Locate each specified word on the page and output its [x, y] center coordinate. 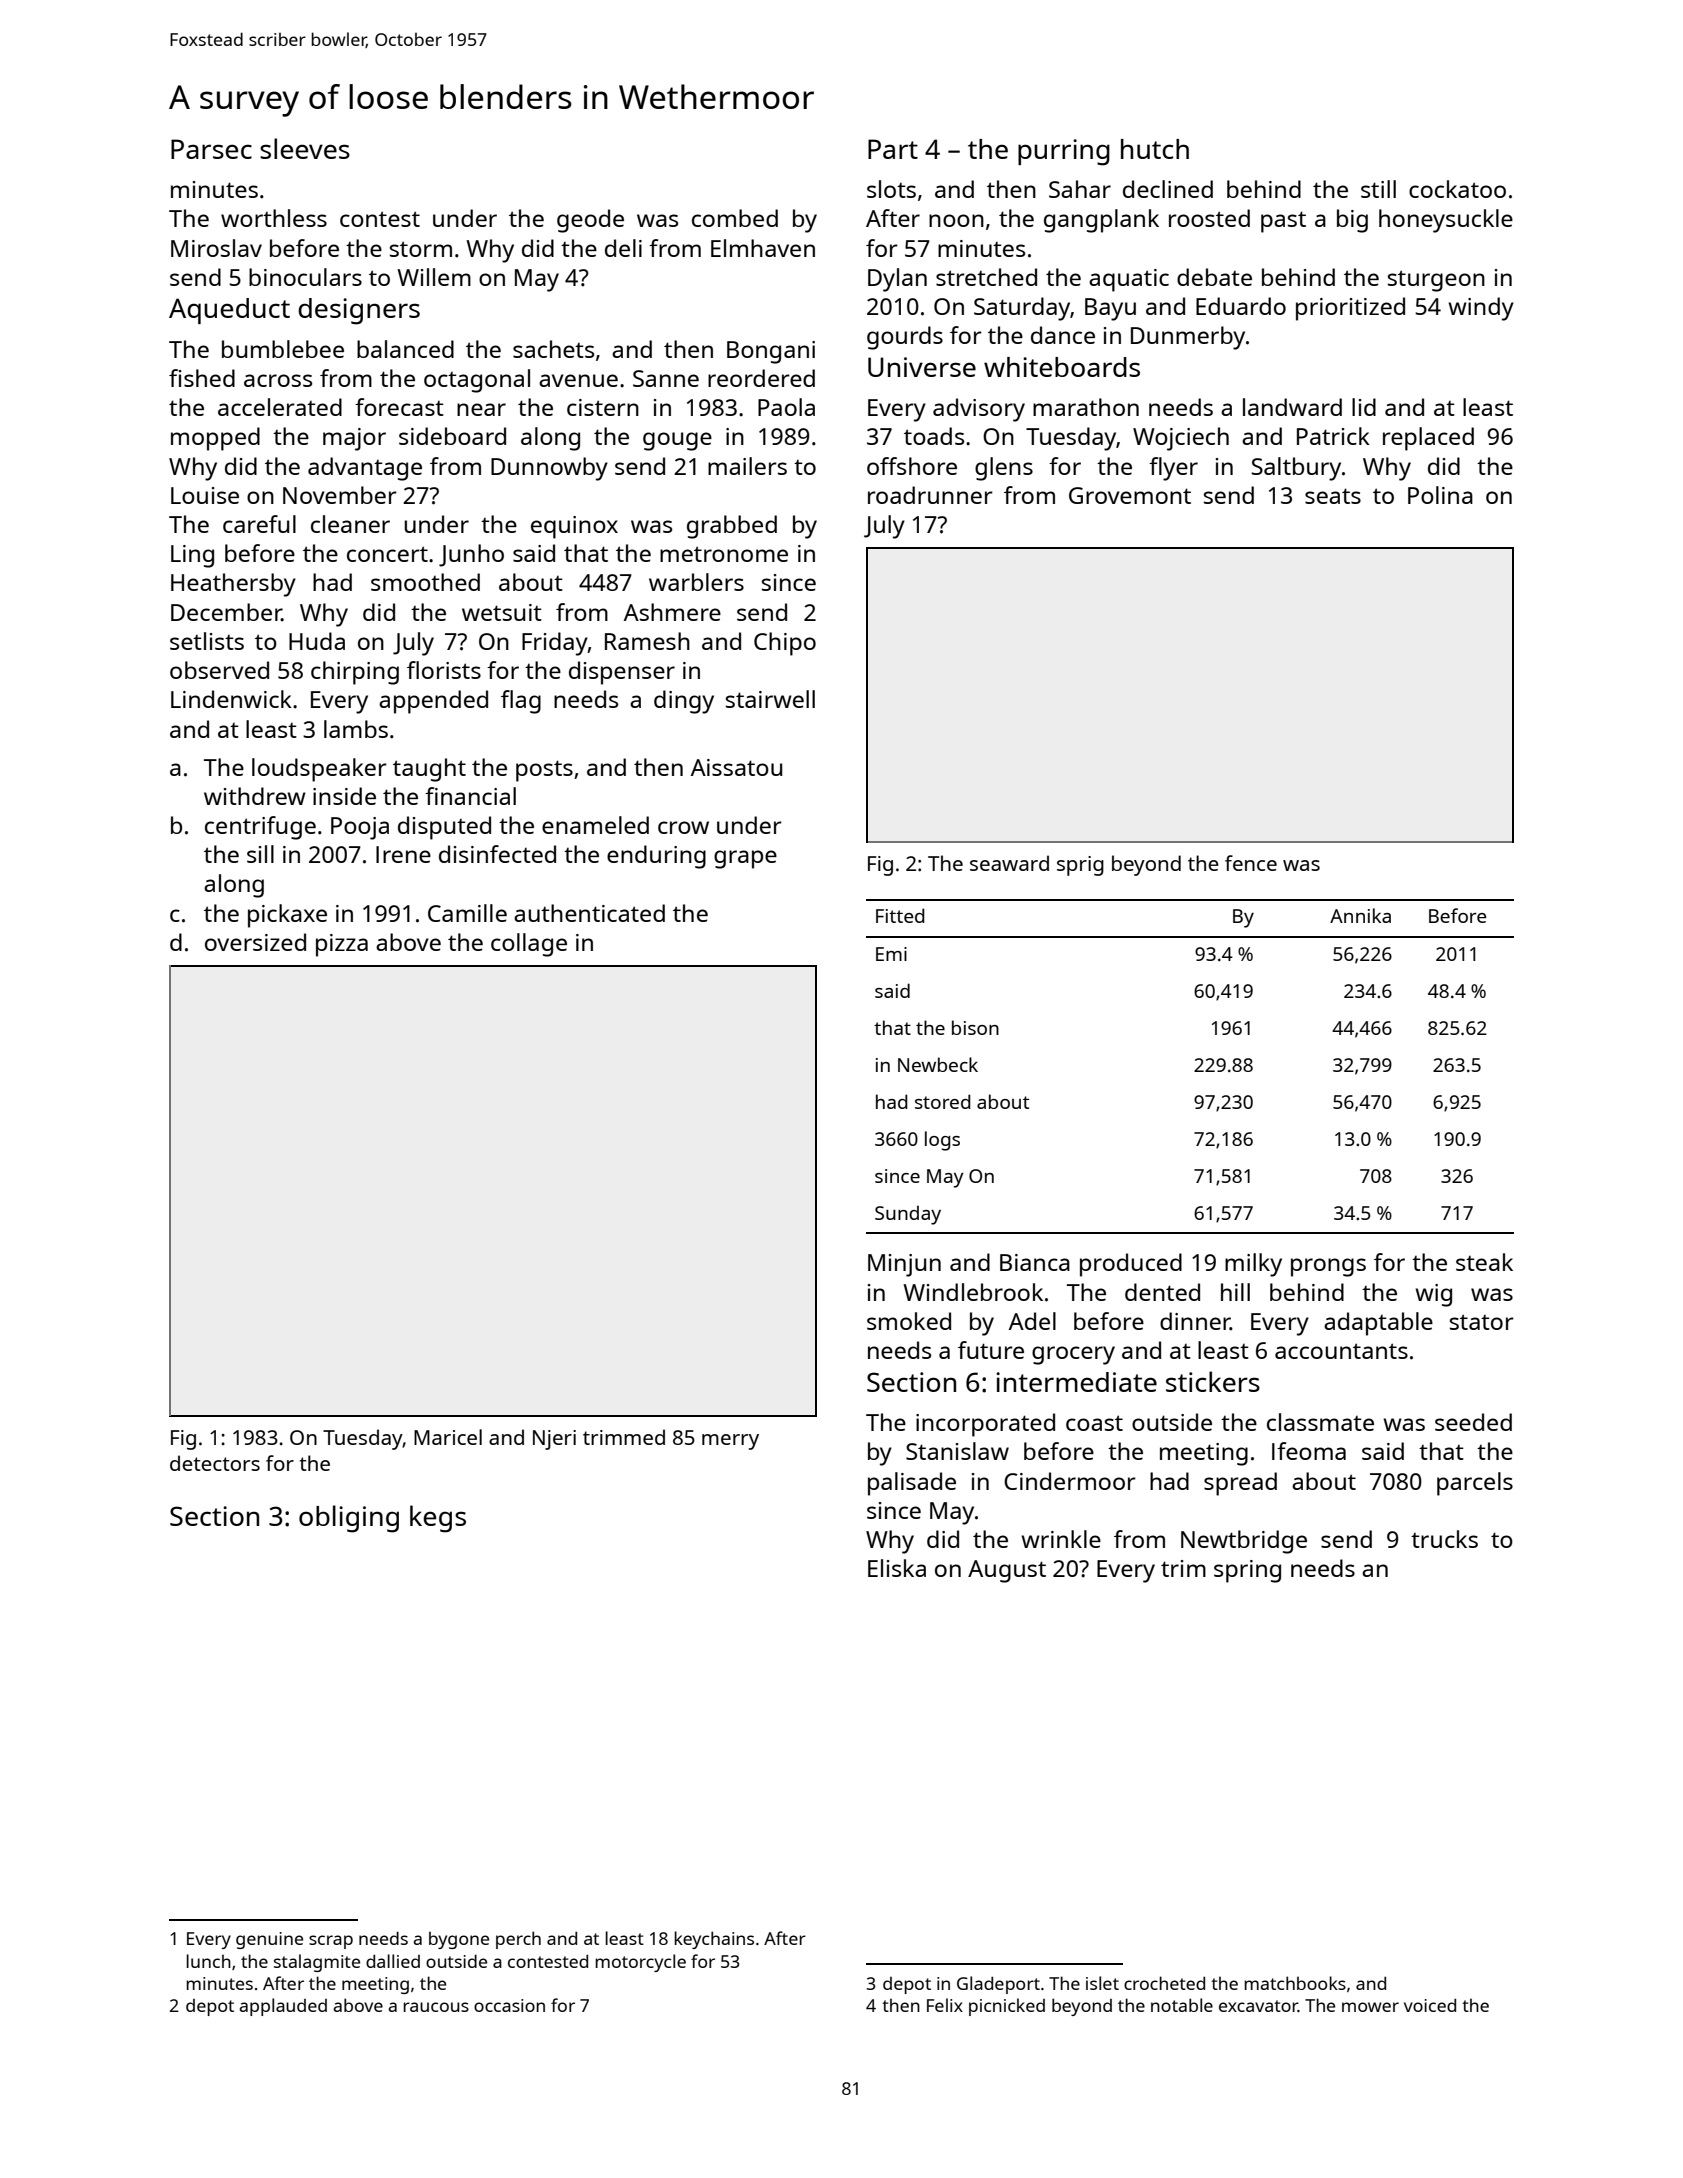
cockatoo [1457, 189]
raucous [436, 2007]
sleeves [305, 148]
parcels [1475, 1484]
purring [1064, 152]
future [991, 1350]
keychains [714, 1940]
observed [219, 670]
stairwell [770, 699]
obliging [349, 1519]
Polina [1440, 495]
